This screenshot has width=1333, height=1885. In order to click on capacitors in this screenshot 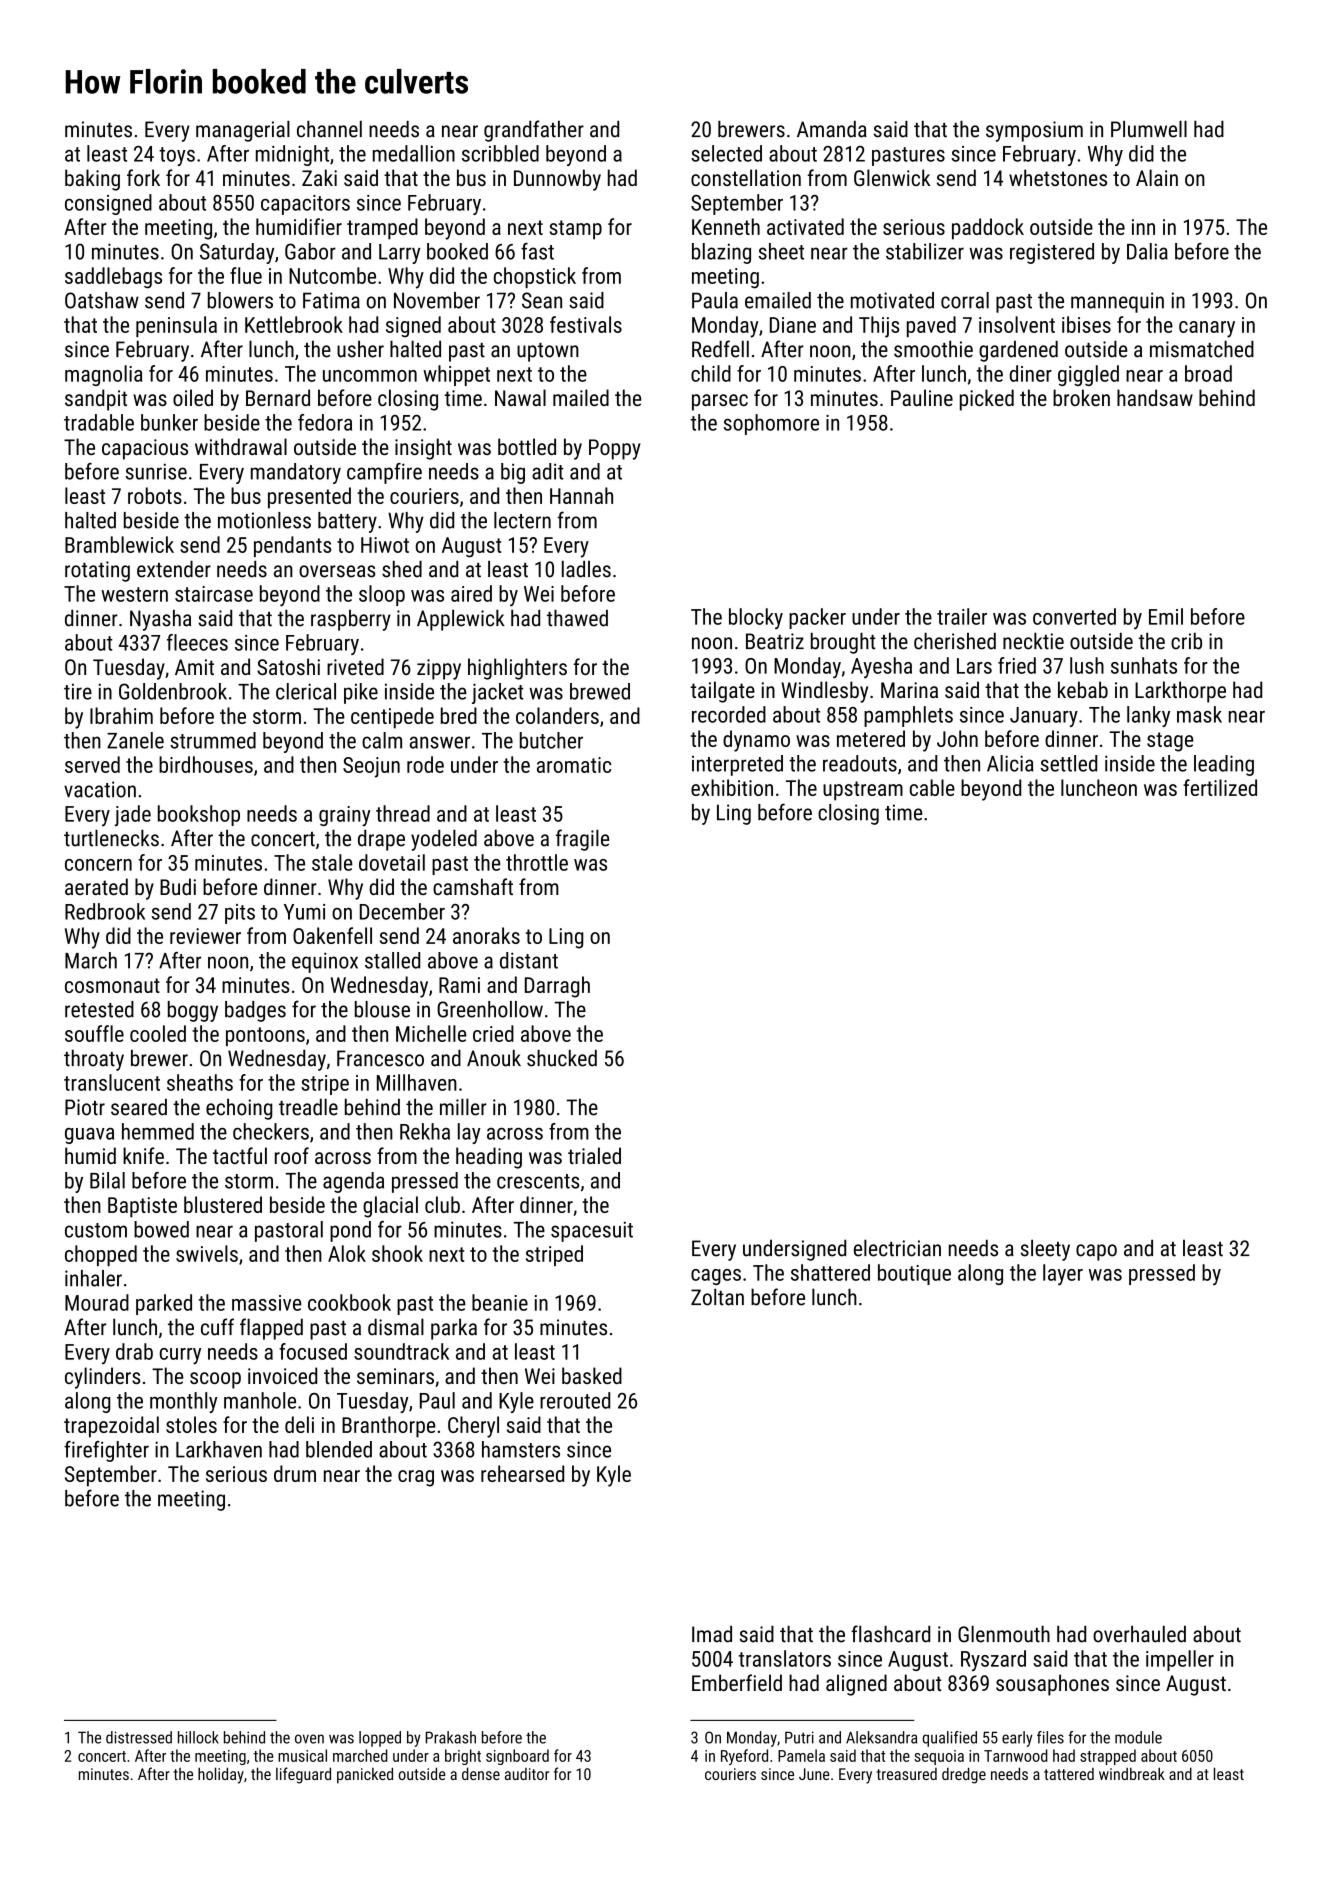, I will do `click(305, 205)`.
